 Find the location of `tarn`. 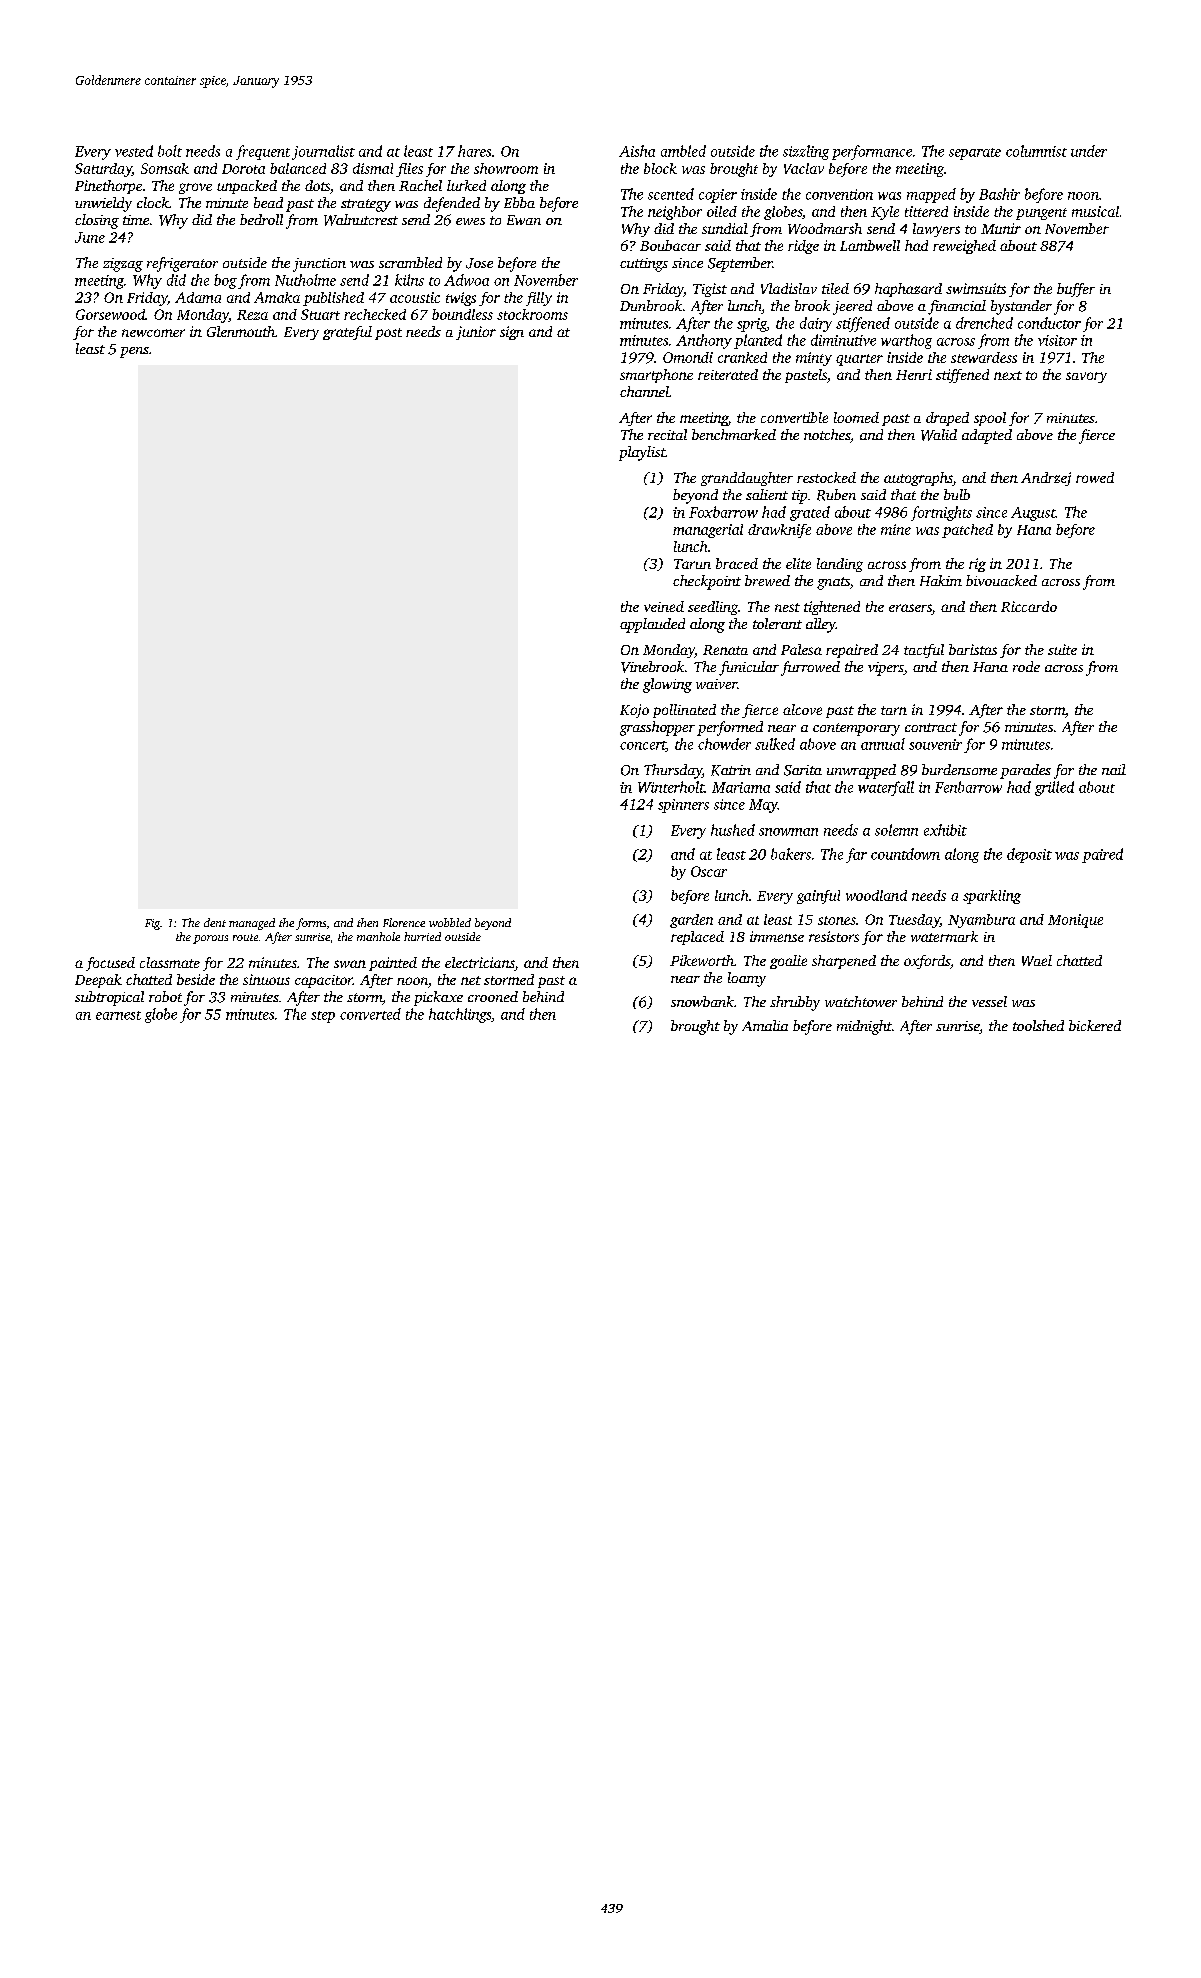

tarn is located at coordinates (894, 710).
